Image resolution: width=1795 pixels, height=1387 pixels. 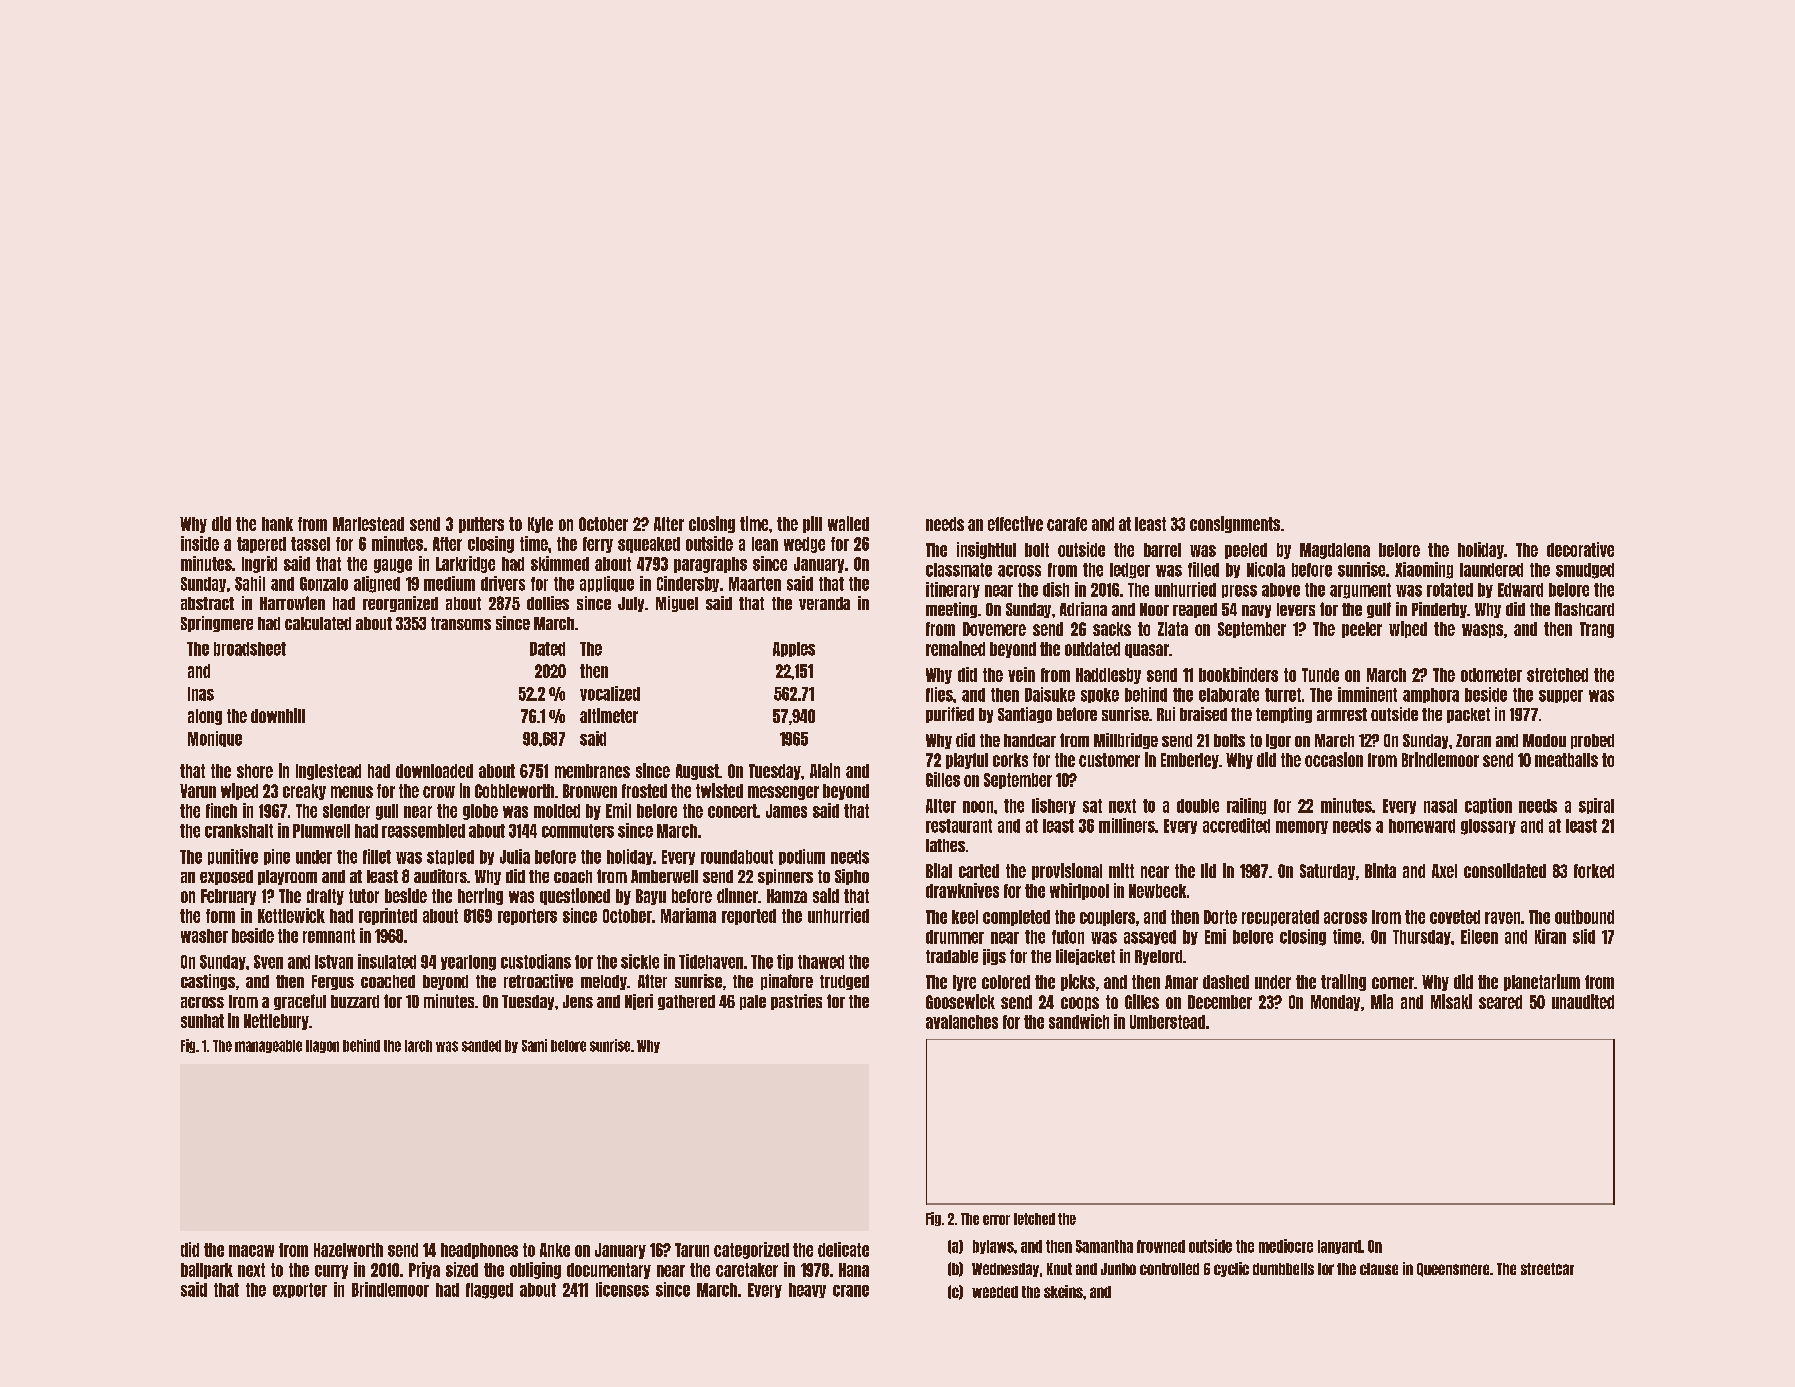 I want to click on Anke, so click(x=555, y=1250).
